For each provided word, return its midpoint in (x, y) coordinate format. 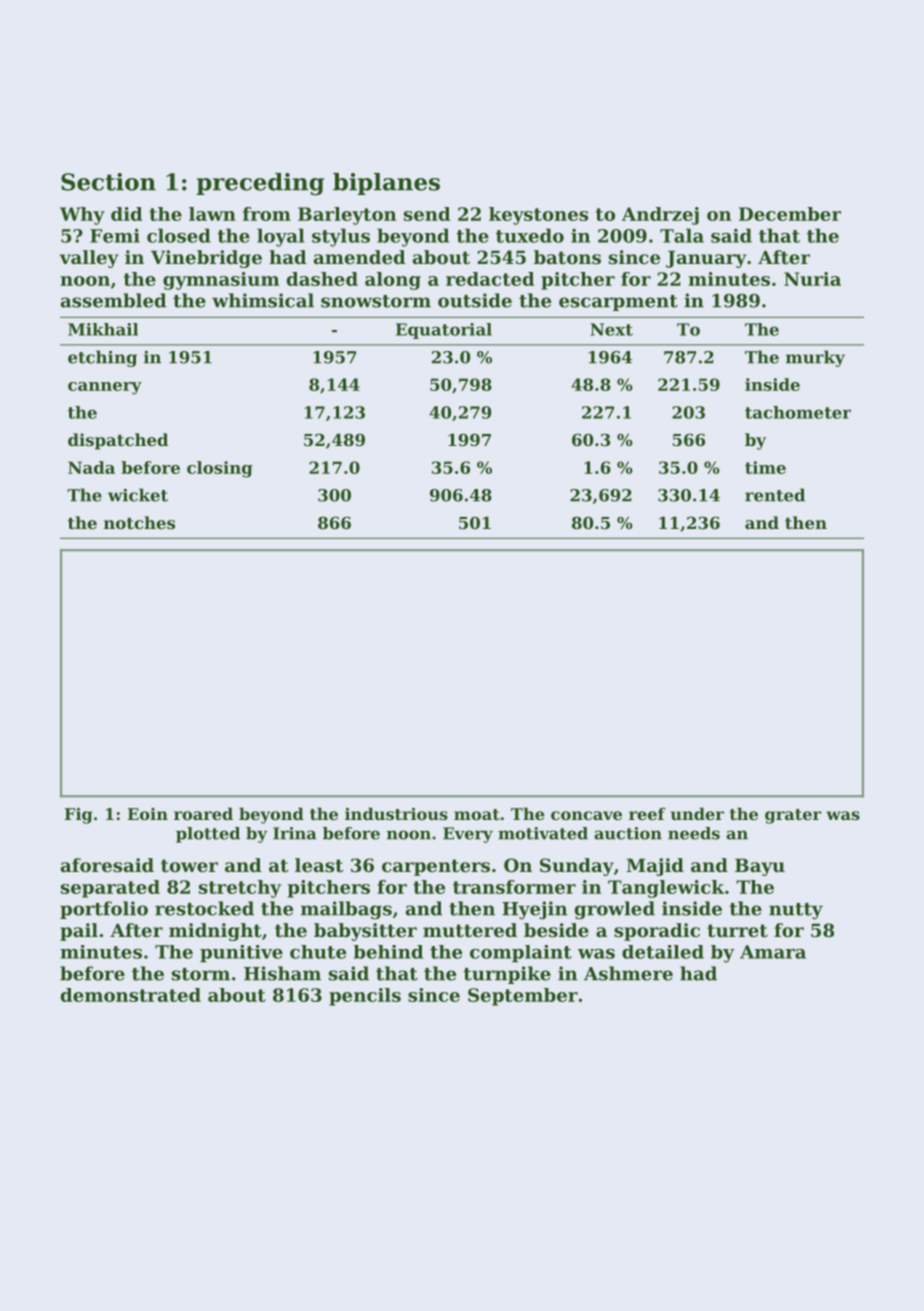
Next (611, 329)
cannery (105, 388)
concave (586, 815)
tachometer (798, 412)
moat (477, 814)
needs (694, 833)
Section (108, 182)
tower (189, 865)
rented (775, 495)
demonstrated (131, 995)
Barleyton (347, 216)
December (790, 214)
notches (139, 522)
